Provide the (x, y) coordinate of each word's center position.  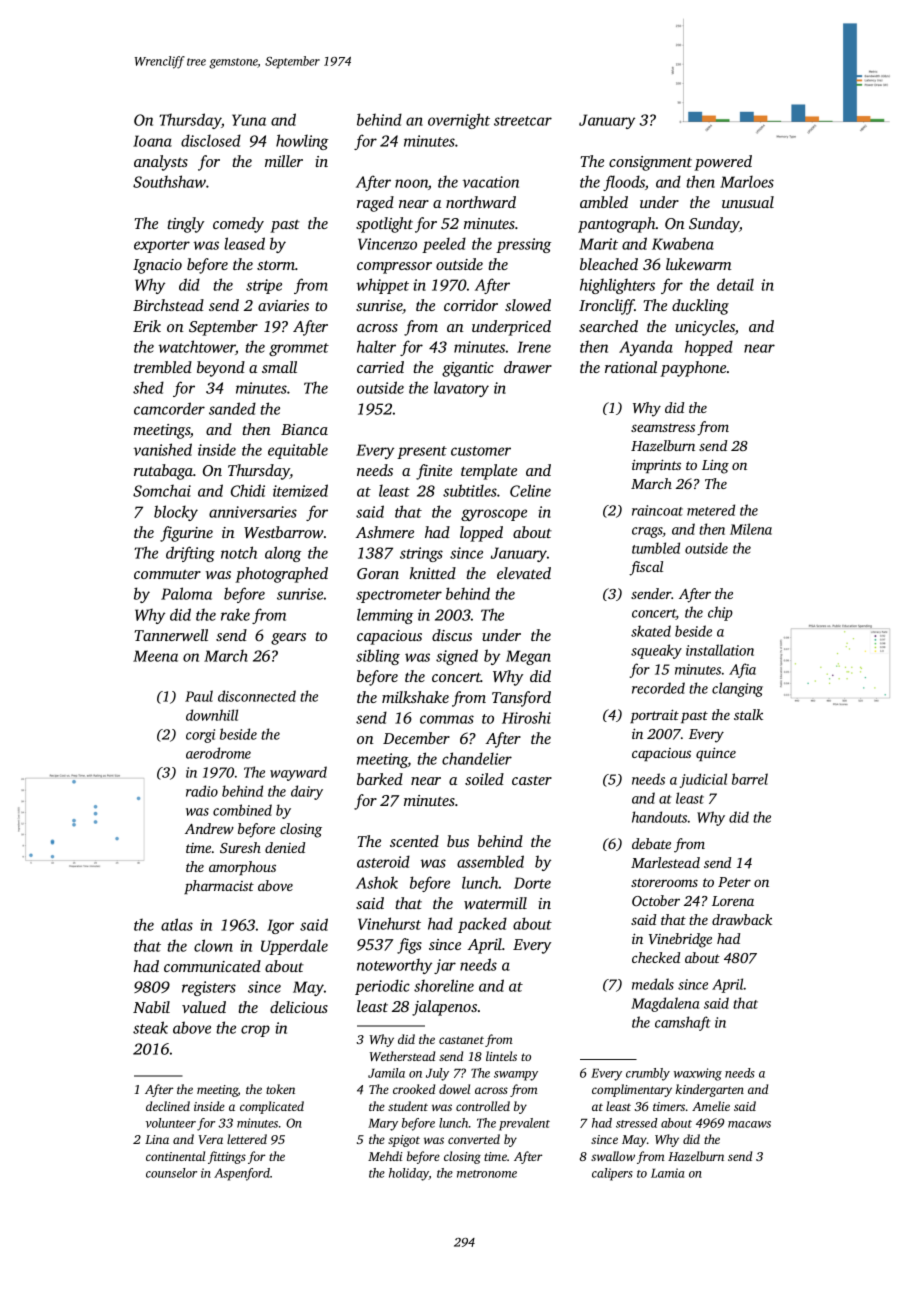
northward (481, 202)
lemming (385, 616)
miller (284, 161)
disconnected (257, 696)
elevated (524, 573)
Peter (734, 882)
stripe (264, 286)
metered (711, 510)
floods (624, 183)
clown (213, 945)
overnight (459, 121)
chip (720, 613)
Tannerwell (171, 635)
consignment (650, 163)
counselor (171, 1173)
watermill (495, 903)
